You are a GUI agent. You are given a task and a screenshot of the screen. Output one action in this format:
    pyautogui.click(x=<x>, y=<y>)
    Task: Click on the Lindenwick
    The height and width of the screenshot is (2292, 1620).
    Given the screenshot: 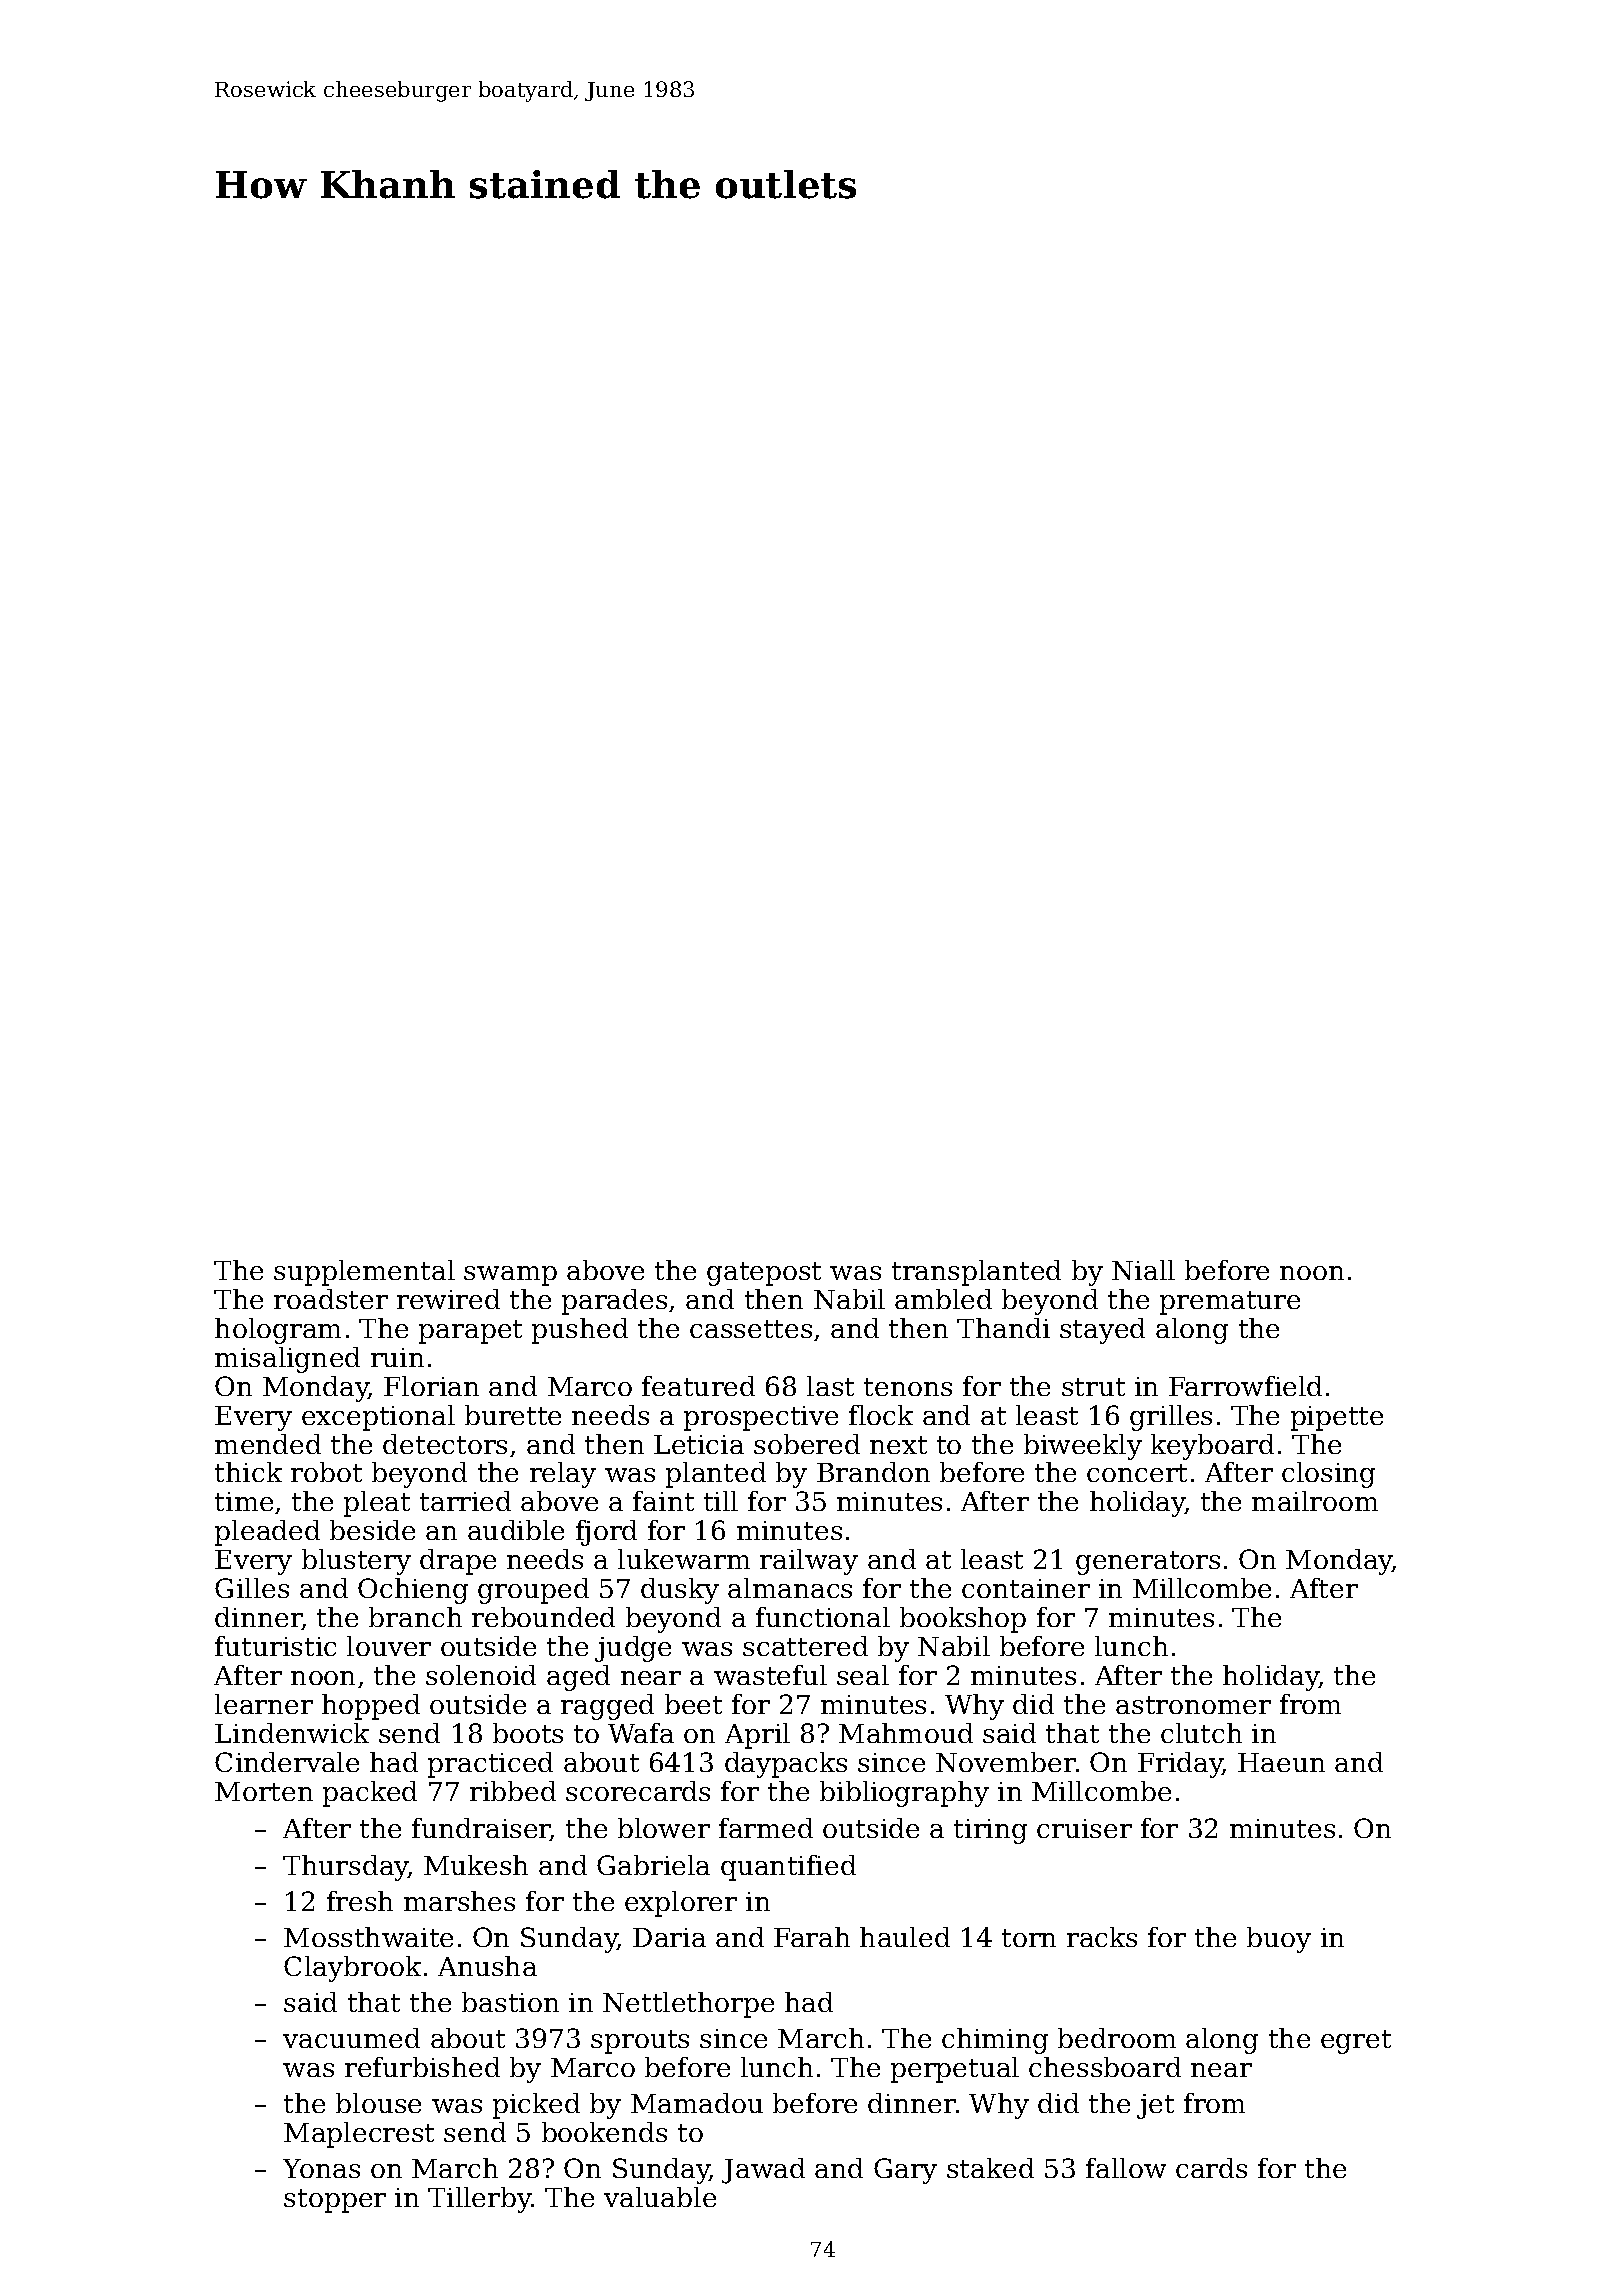 What is the action you would take?
    pyautogui.click(x=292, y=1733)
